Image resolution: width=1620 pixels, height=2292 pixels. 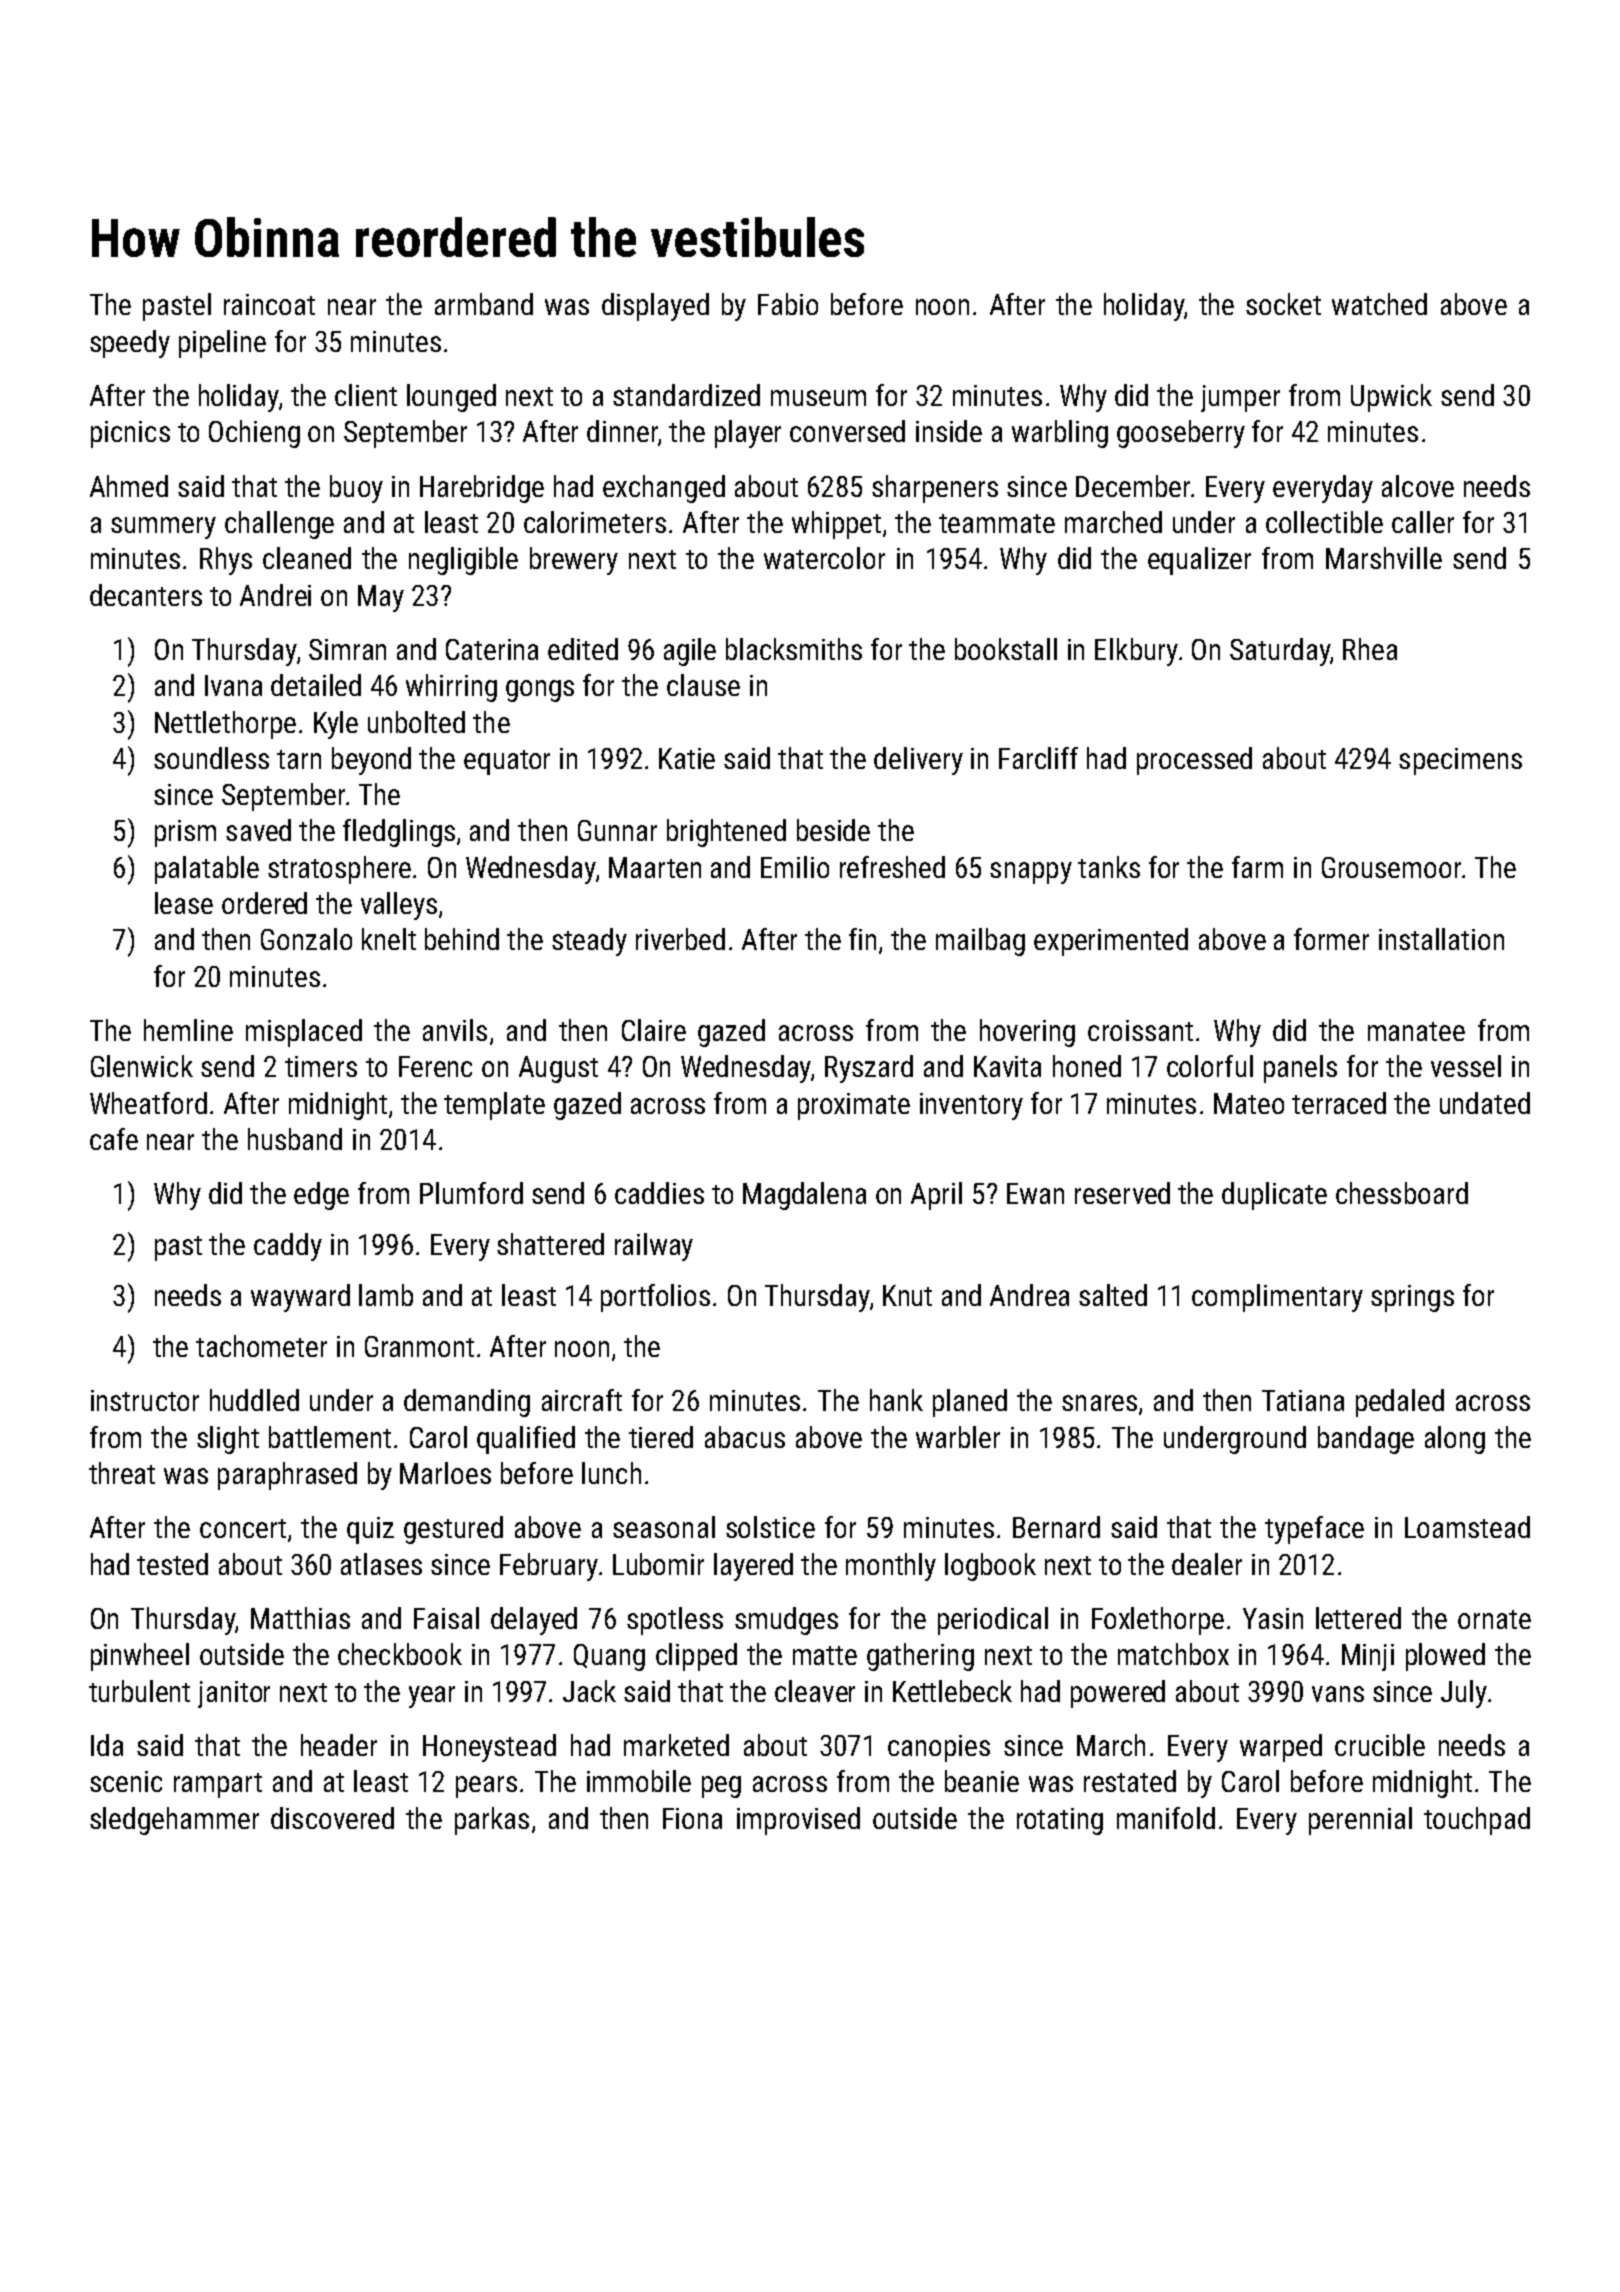 What do you see at coordinates (300, 1618) in the screenshot?
I see `Matthias` at bounding box center [300, 1618].
